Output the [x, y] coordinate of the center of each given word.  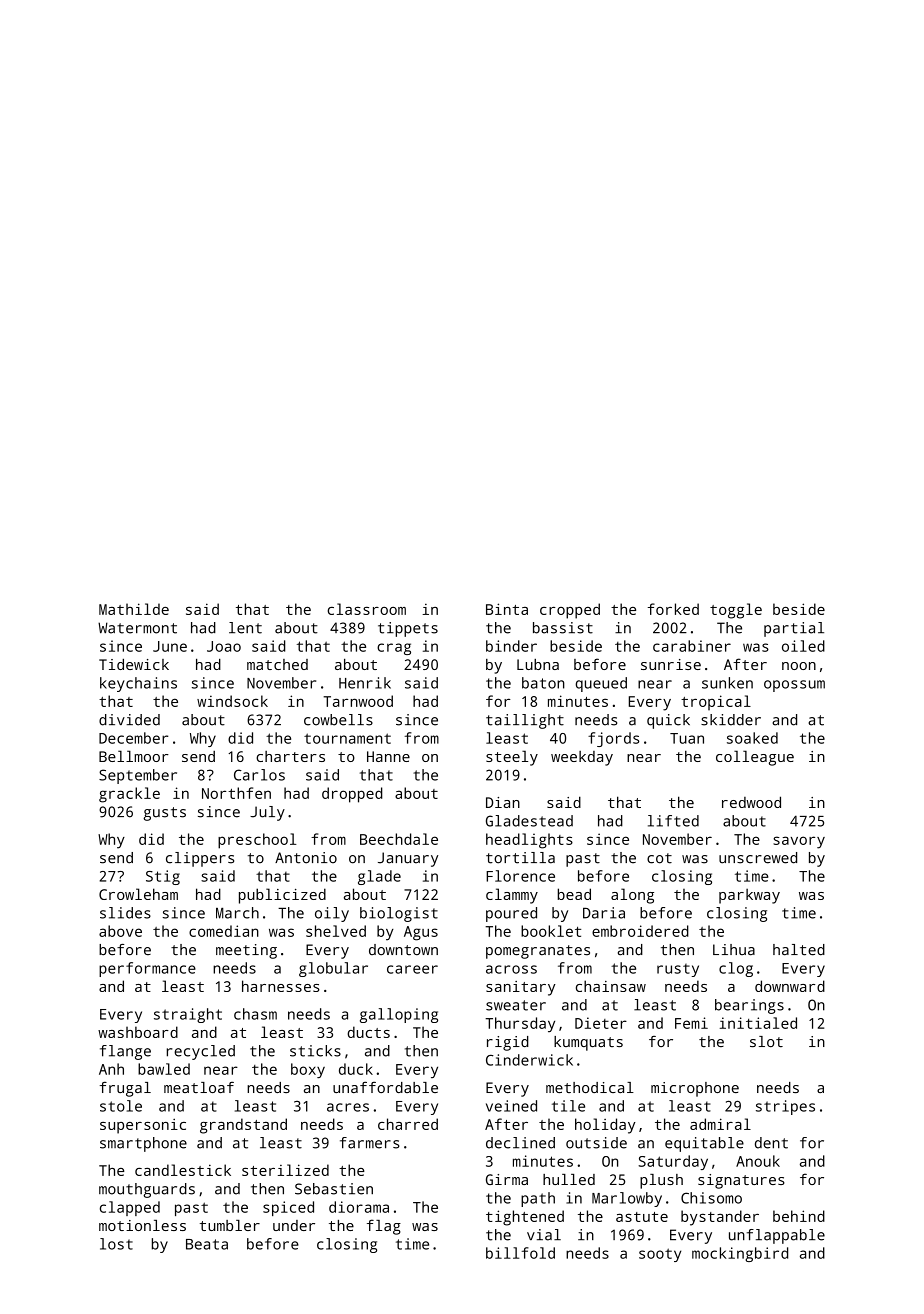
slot [766, 1041]
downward [790, 986]
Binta [507, 609]
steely [512, 758]
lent [245, 628]
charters [290, 756]
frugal [125, 1089]
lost [116, 1244]
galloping [399, 1015]
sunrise [671, 664]
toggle [736, 611]
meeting [246, 951]
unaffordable [385, 1087]
